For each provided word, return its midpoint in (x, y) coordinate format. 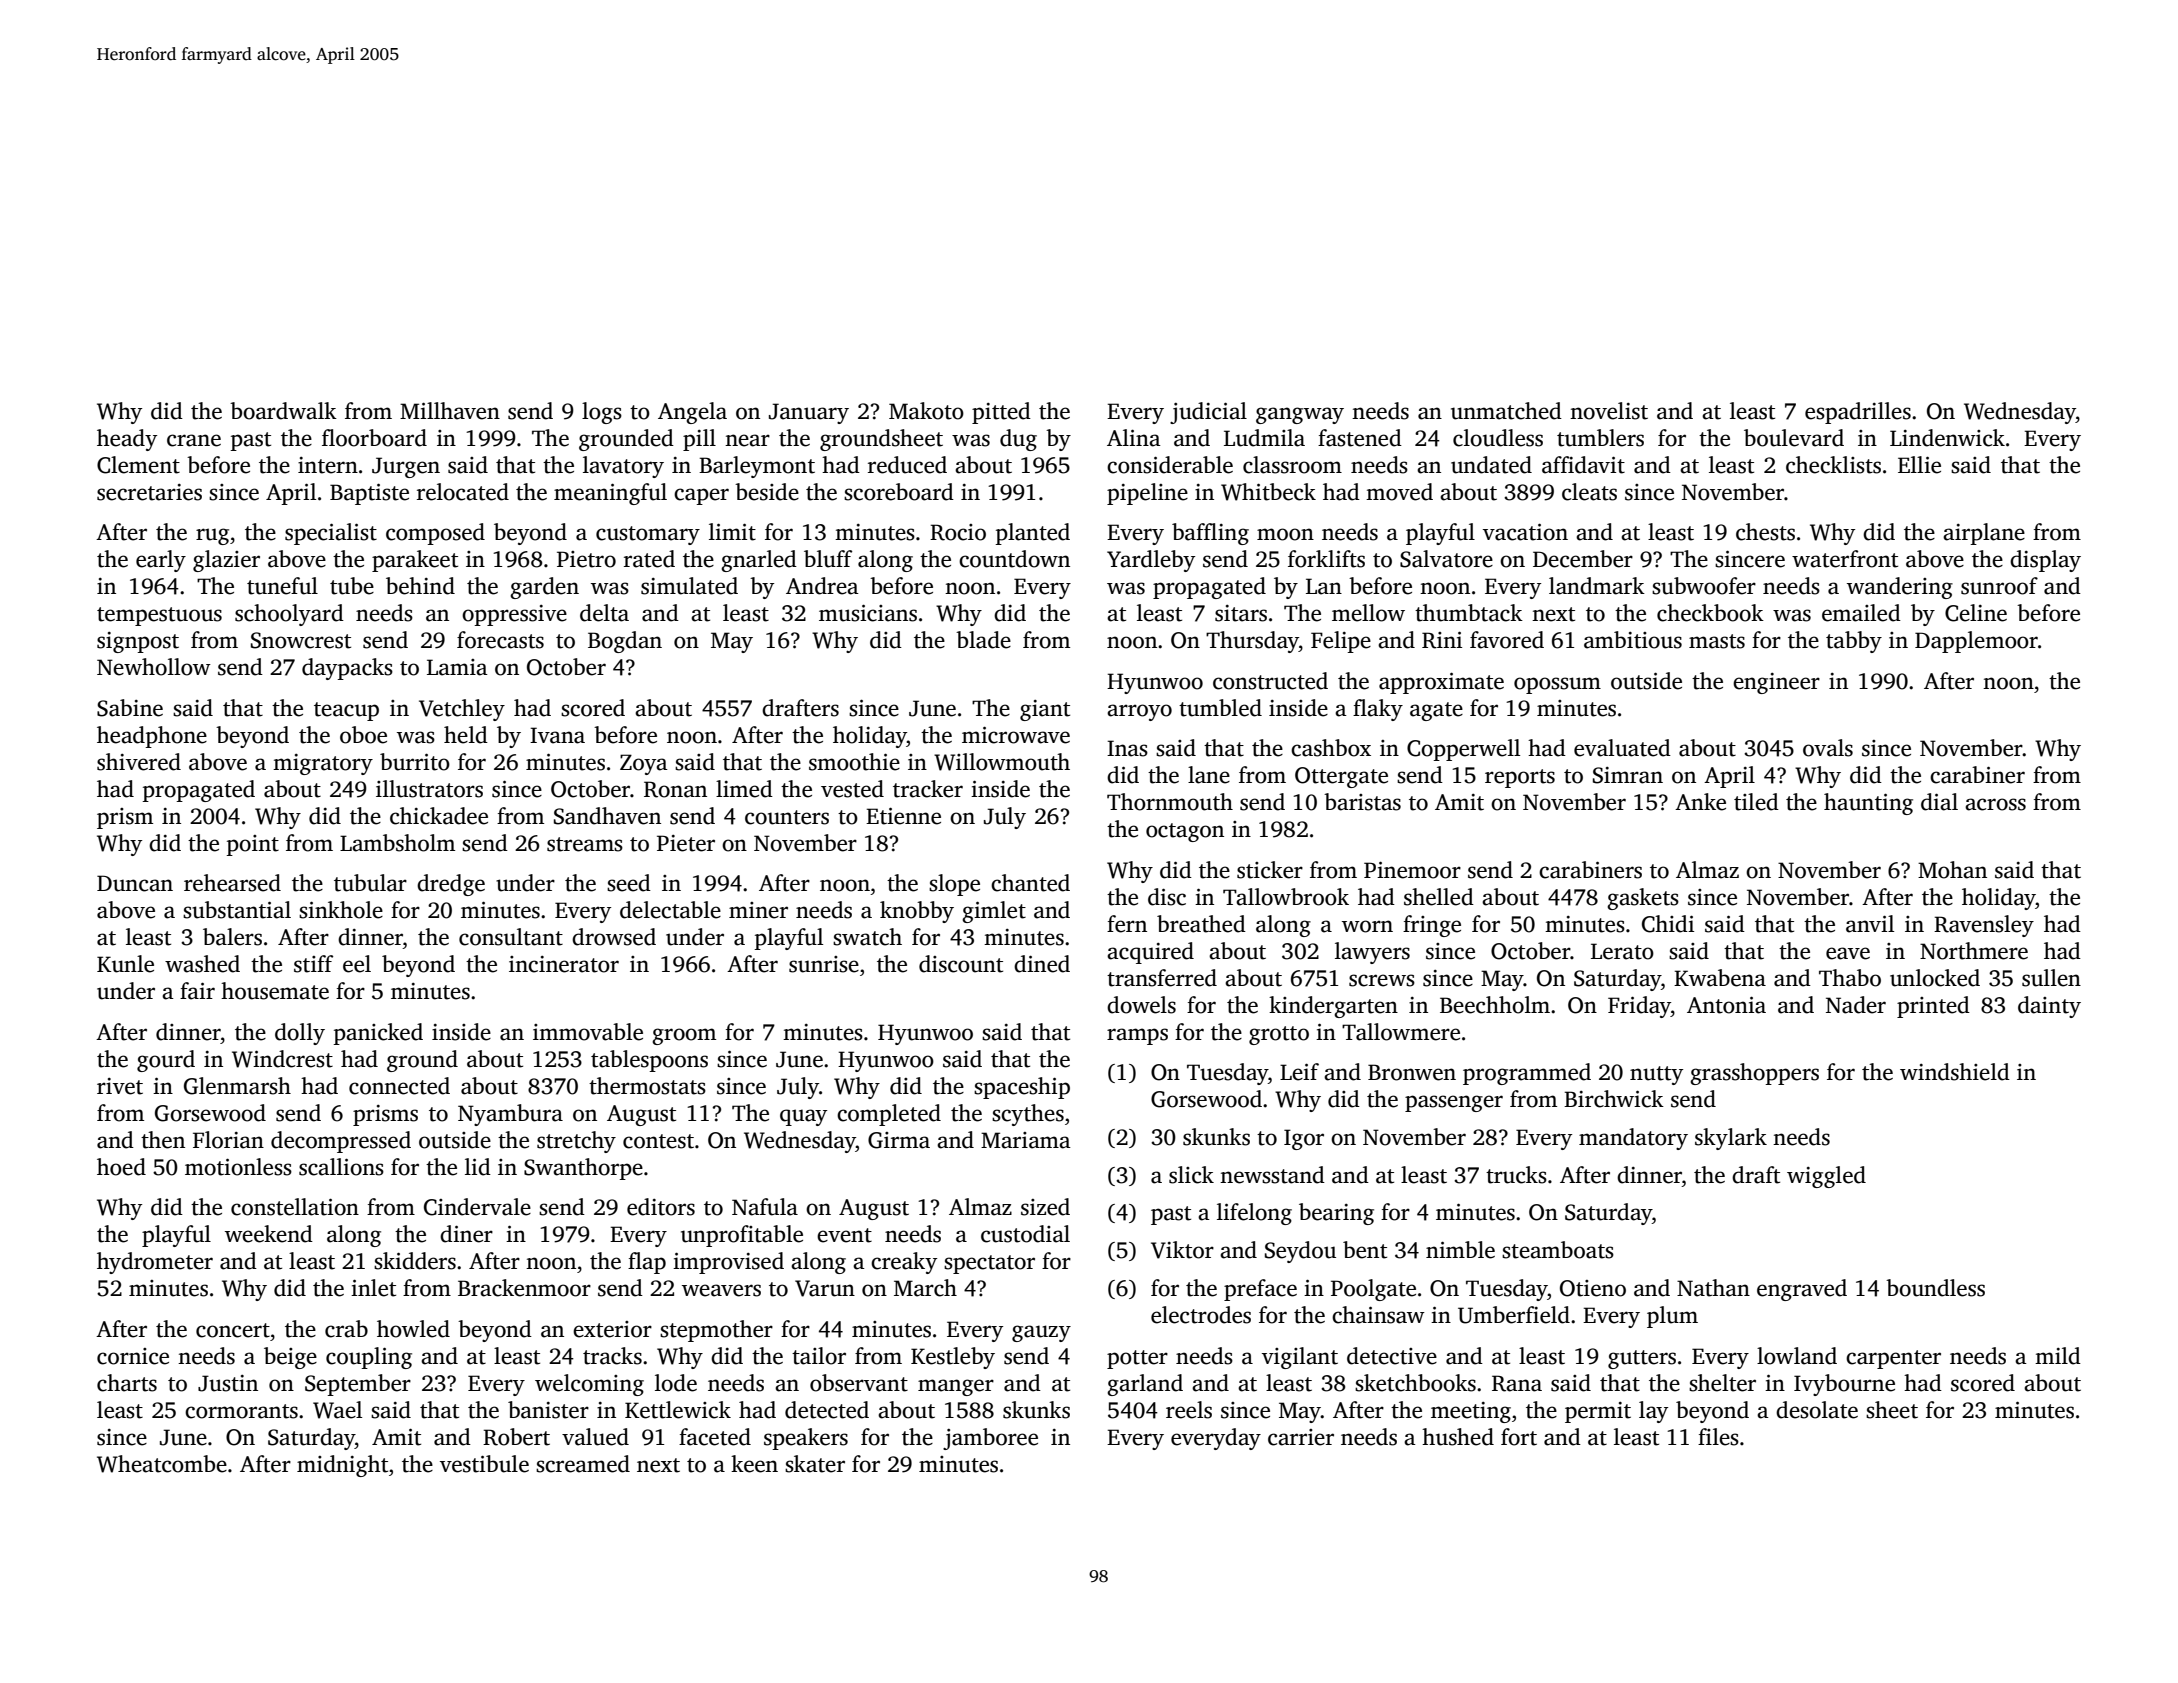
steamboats (1558, 1250)
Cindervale (477, 1207)
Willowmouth (1002, 762)
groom (684, 1036)
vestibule (484, 1464)
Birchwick (1614, 1099)
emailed (1861, 613)
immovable (588, 1032)
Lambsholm (397, 843)
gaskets (1643, 899)
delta (604, 613)
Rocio (958, 532)
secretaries (149, 492)
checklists (1833, 465)
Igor (1304, 1139)
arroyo (1139, 712)
